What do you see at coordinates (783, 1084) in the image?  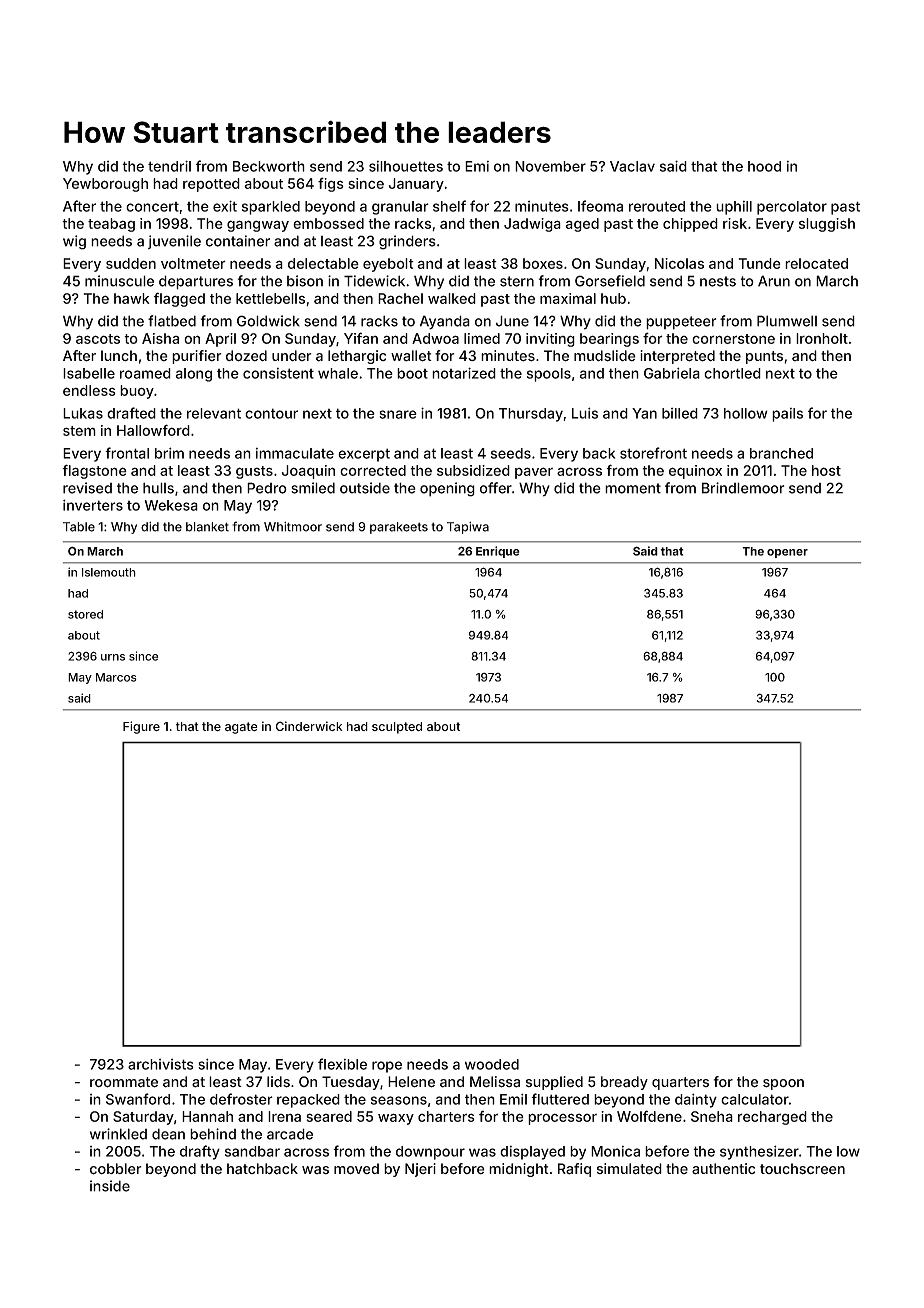 I see `spoon` at bounding box center [783, 1084].
